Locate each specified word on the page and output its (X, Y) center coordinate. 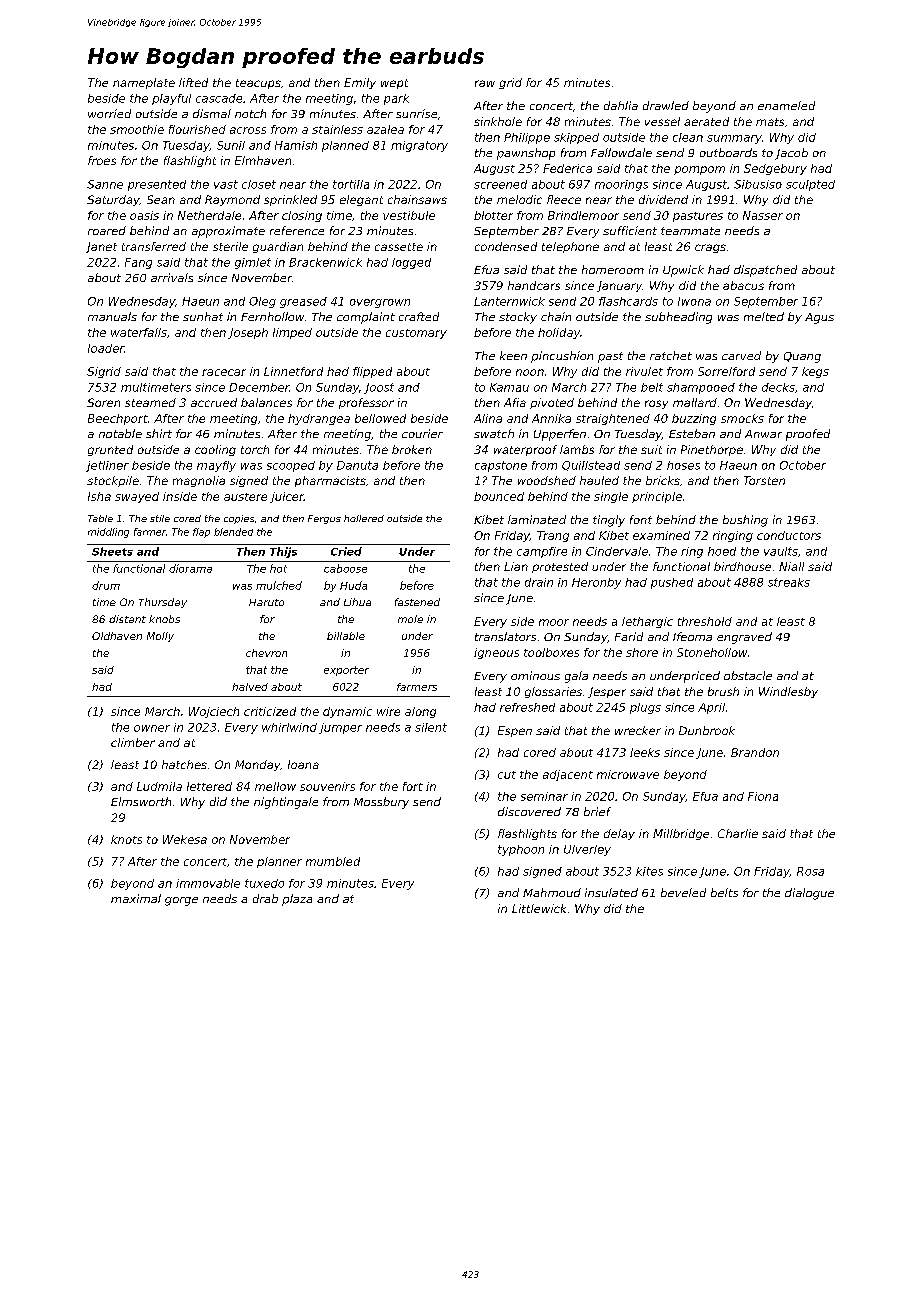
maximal (136, 898)
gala (576, 677)
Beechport (118, 419)
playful (171, 99)
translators (505, 636)
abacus (743, 285)
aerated (706, 121)
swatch (494, 433)
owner (152, 728)
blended (233, 532)
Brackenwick (325, 262)
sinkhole (498, 121)
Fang (138, 263)
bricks (663, 480)
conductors (789, 535)
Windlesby (788, 692)
